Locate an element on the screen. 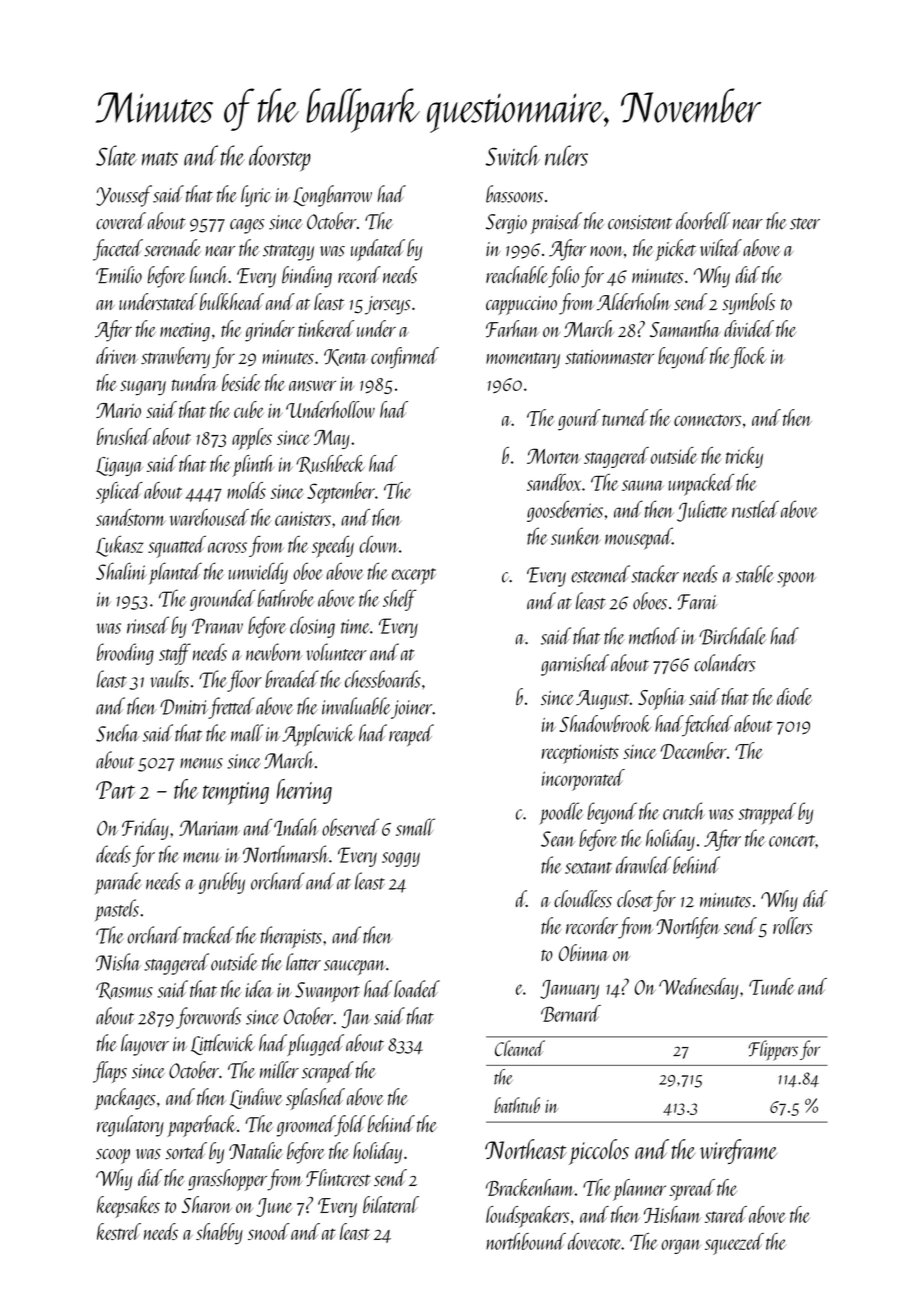 This screenshot has width=924, height=1311. divided is located at coordinates (749, 328).
